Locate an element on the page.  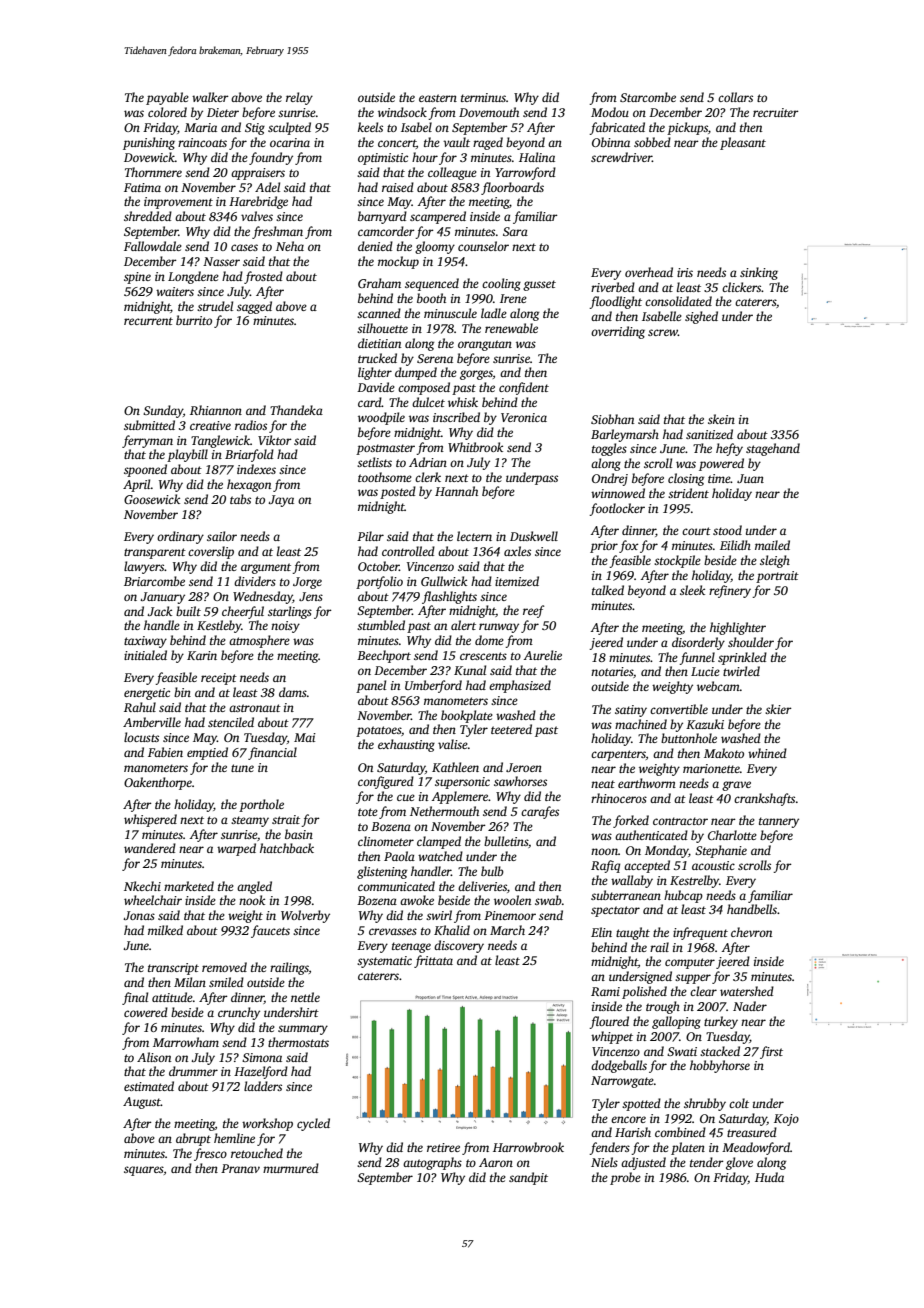
Dieter is located at coordinates (223, 112).
